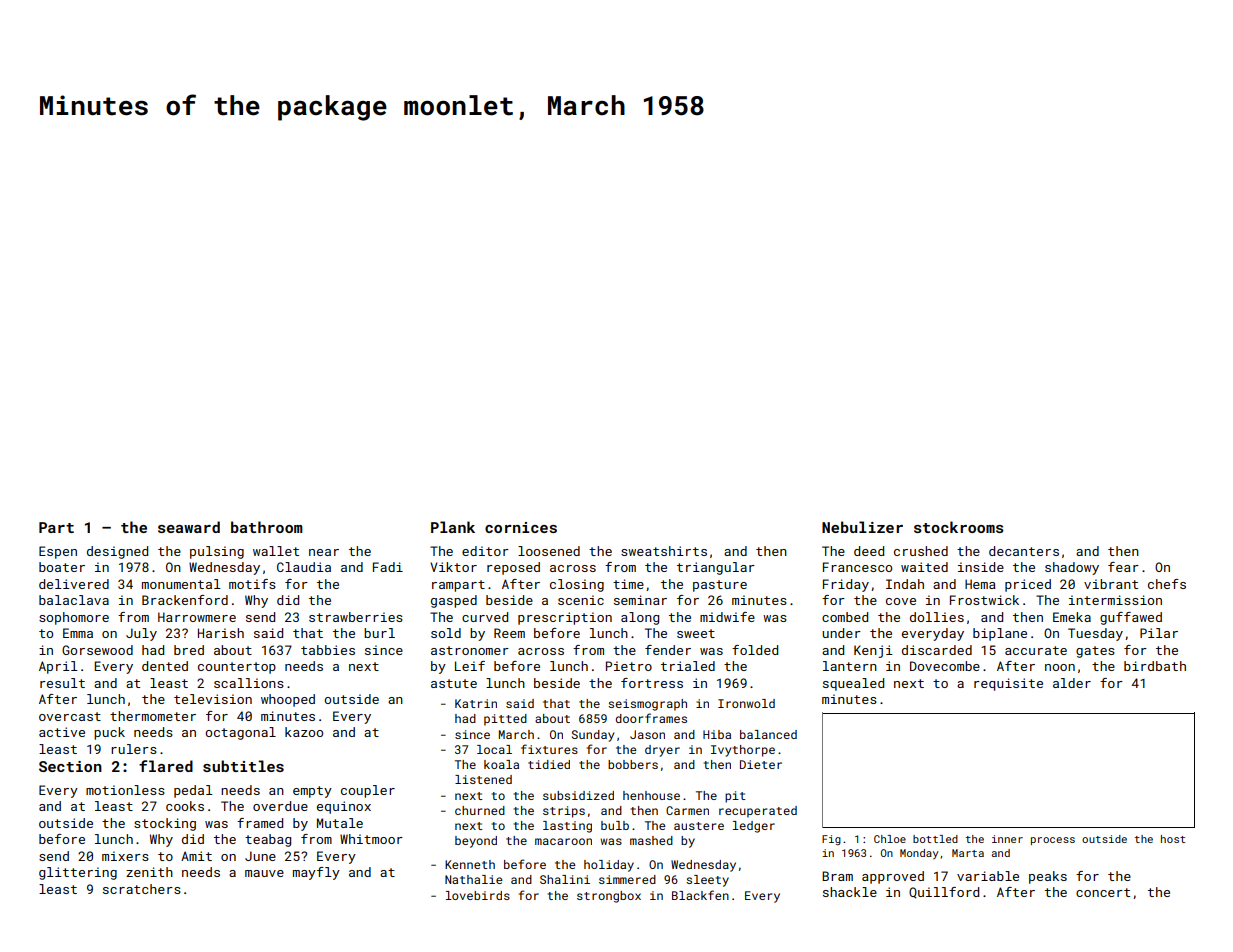 The width and height of the page is (1233, 952). What do you see at coordinates (609, 897) in the page?
I see `strongbox` at bounding box center [609, 897].
